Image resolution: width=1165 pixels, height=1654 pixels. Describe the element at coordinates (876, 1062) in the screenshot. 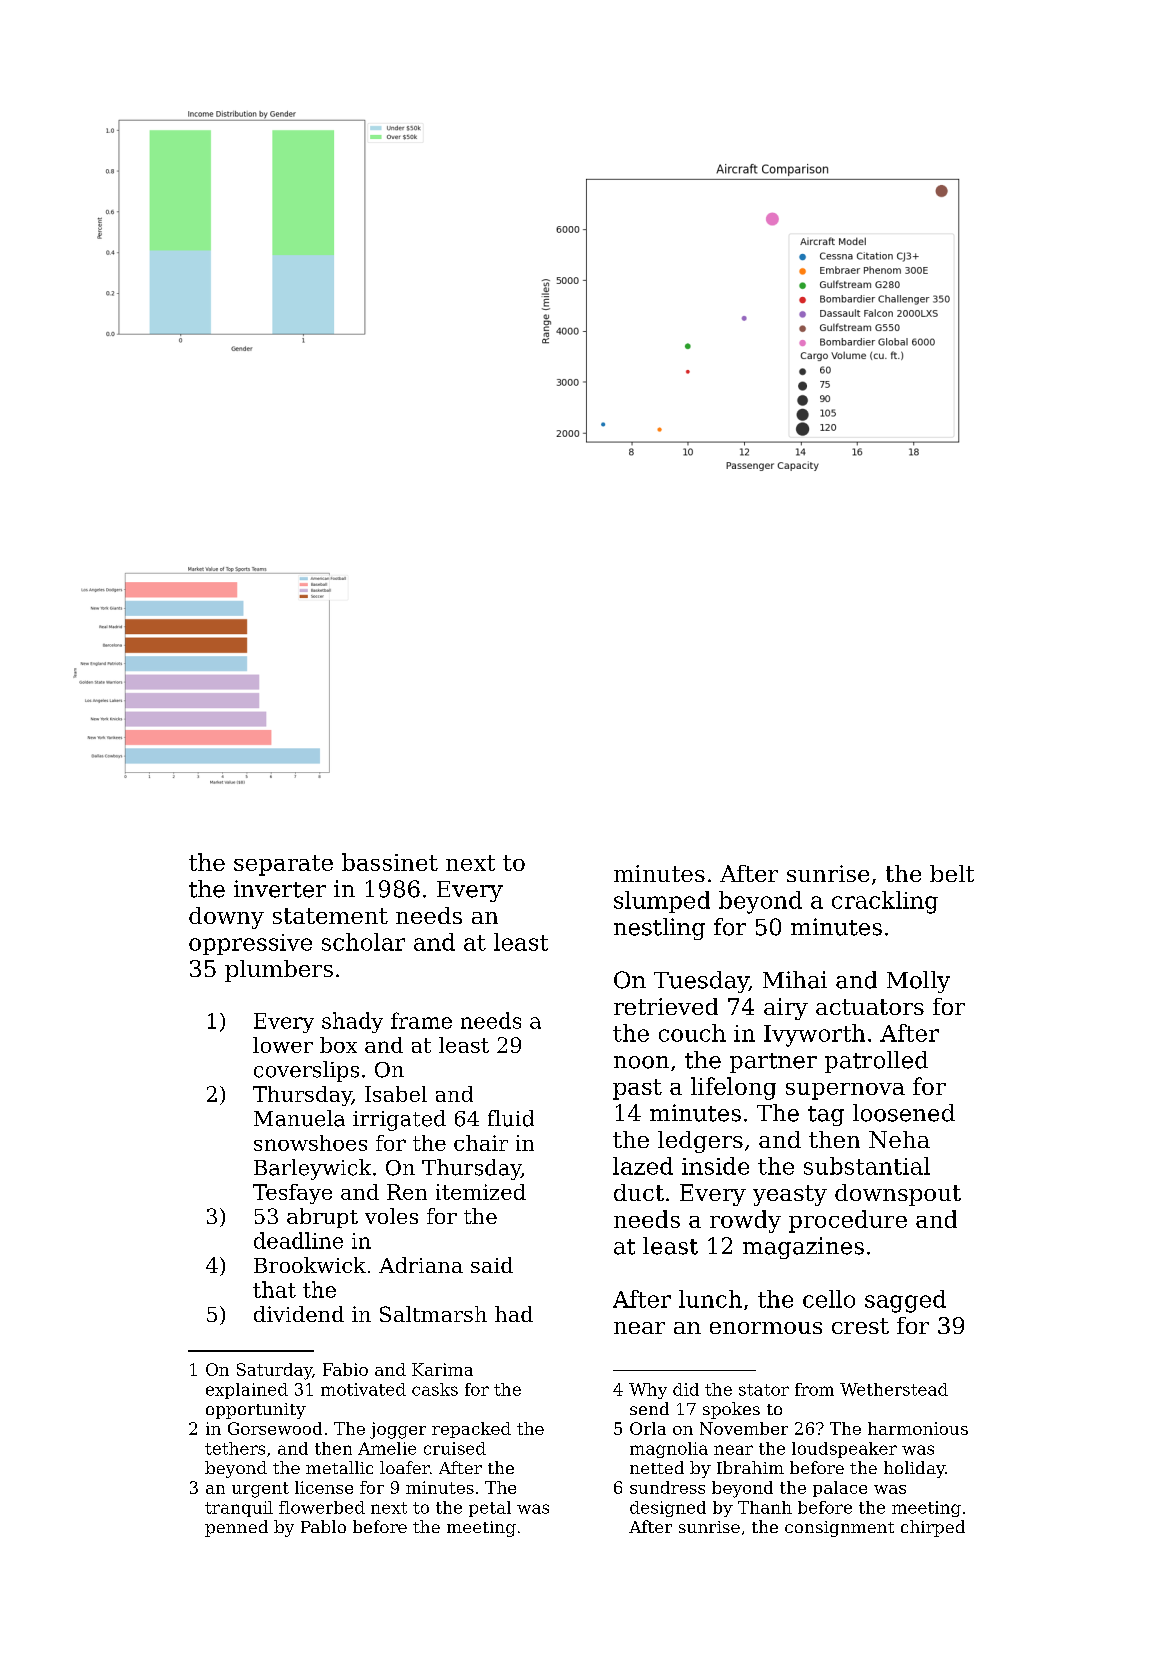

I see `patrolled` at that location.
